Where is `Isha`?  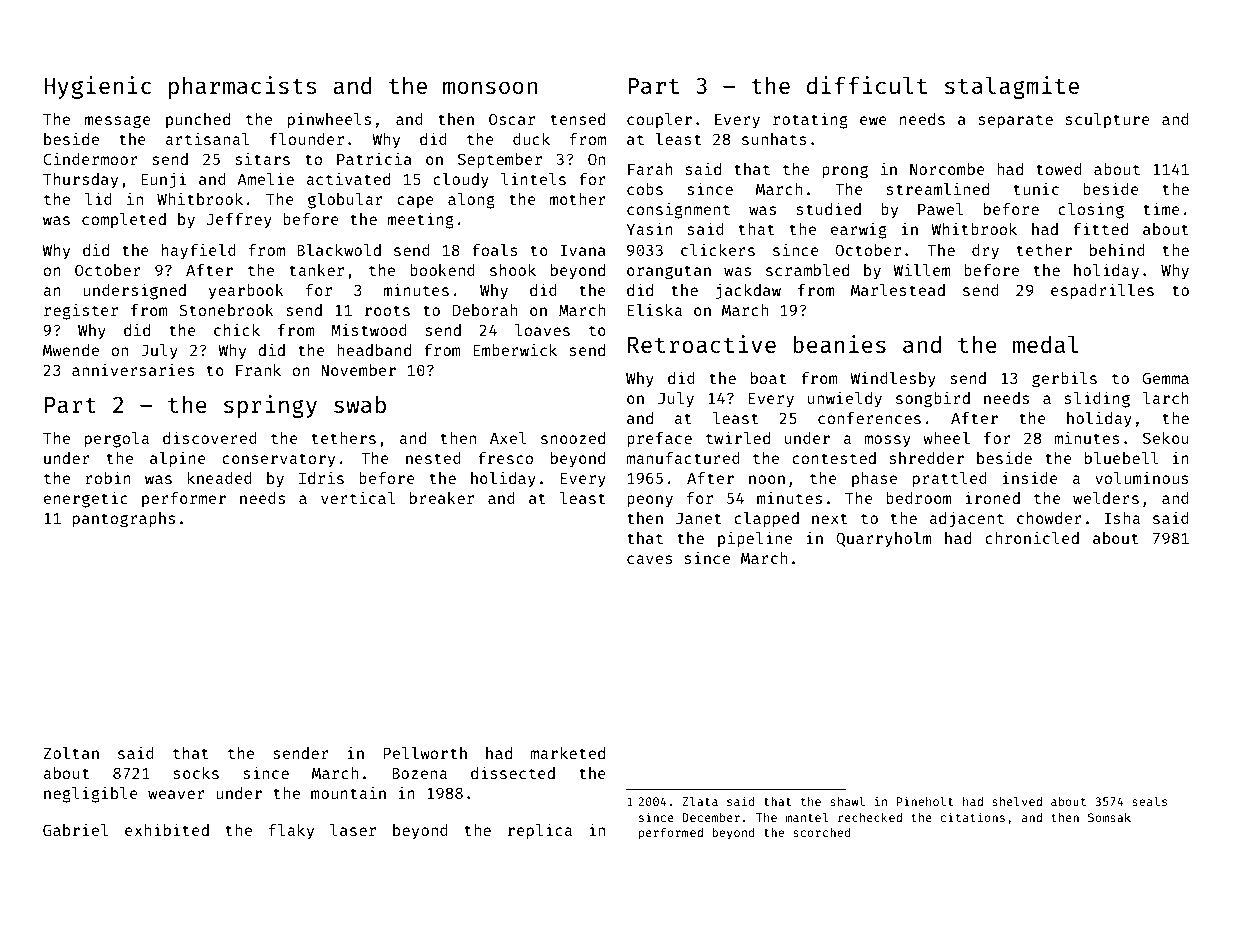 Isha is located at coordinates (1122, 518).
